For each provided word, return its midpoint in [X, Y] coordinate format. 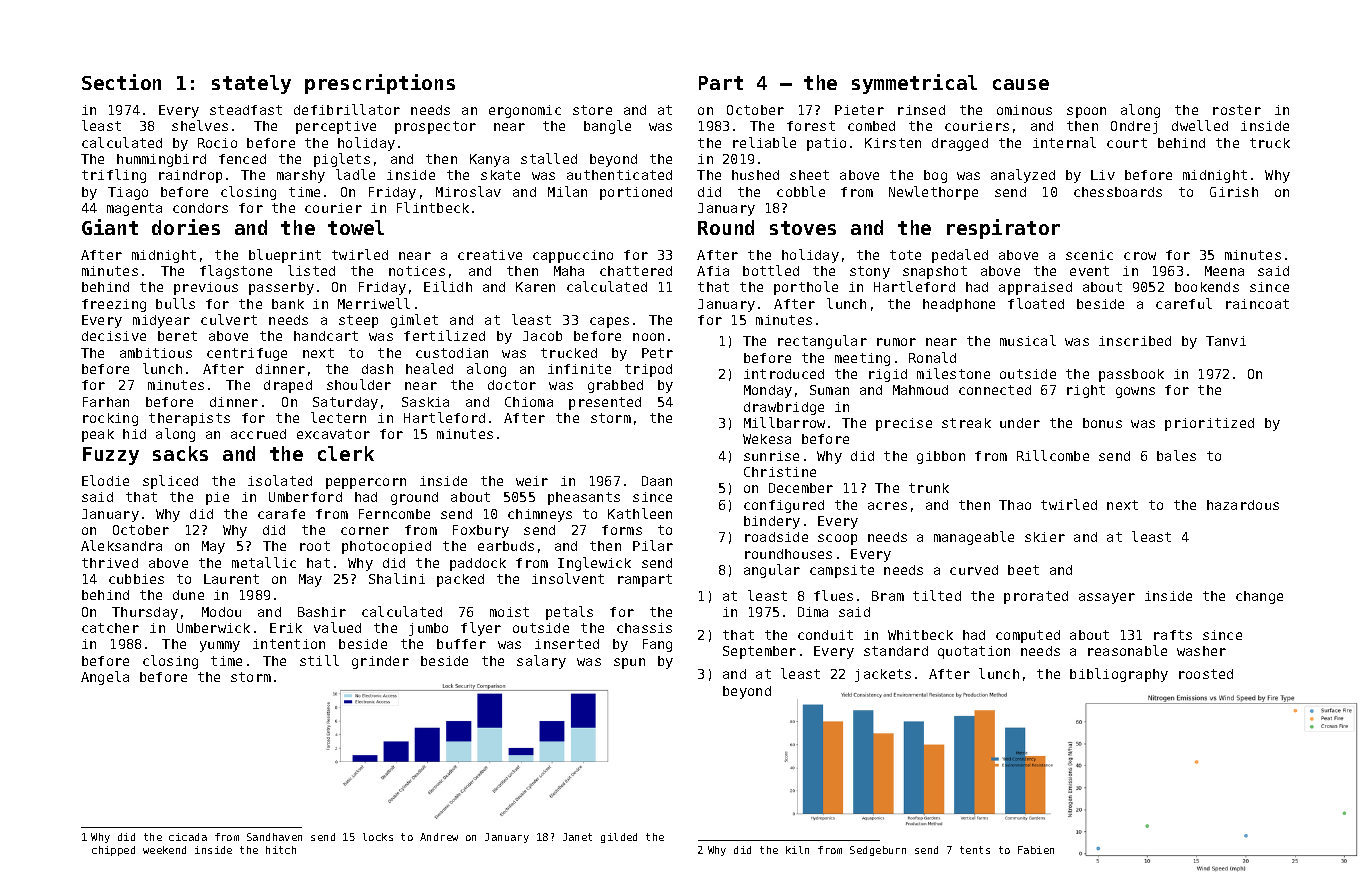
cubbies [136, 579]
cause [1021, 84]
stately [251, 84]
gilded [619, 838]
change [1259, 597]
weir [532, 481]
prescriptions [380, 84]
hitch [281, 850]
